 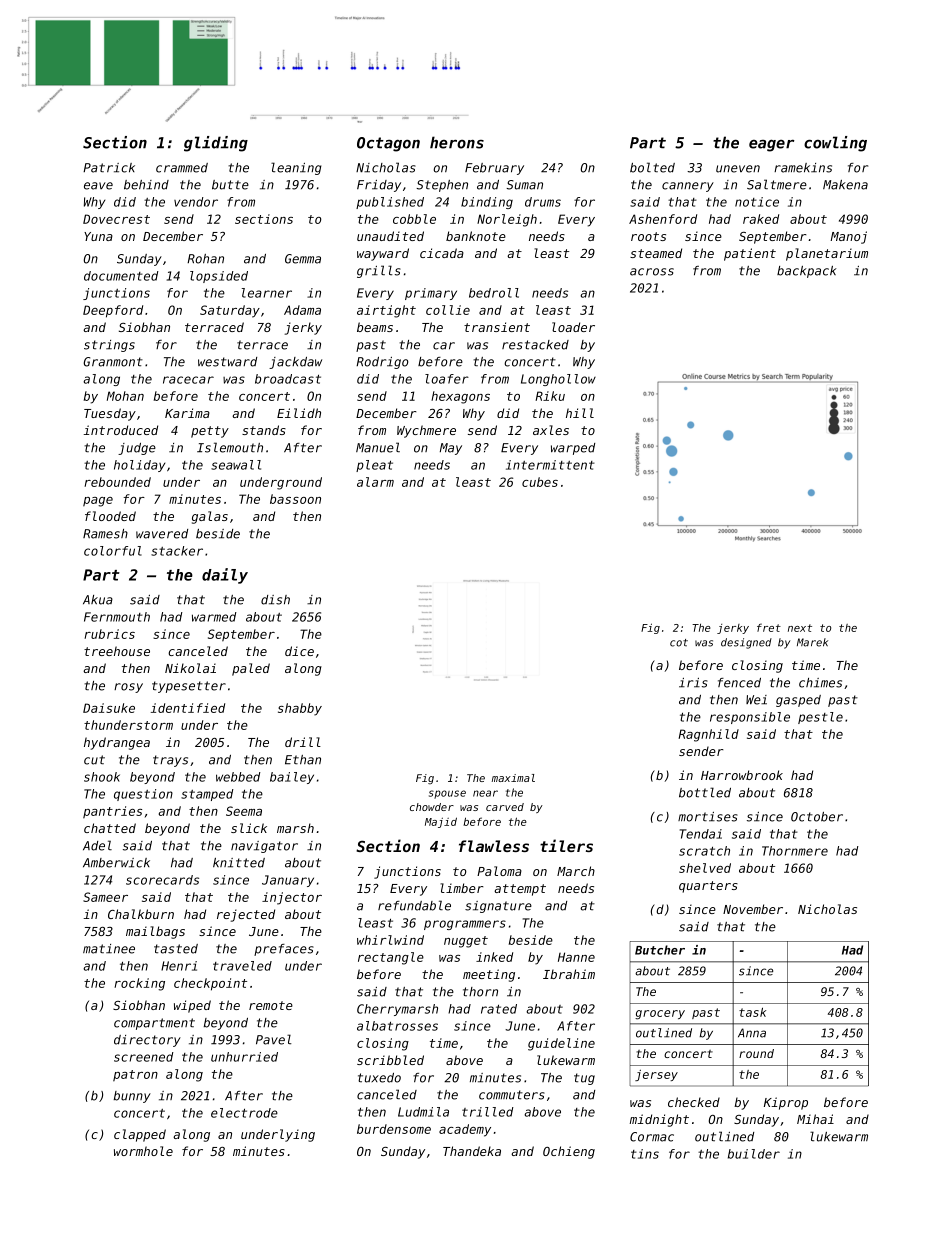 What do you see at coordinates (112, 812) in the image?
I see `pantries` at bounding box center [112, 812].
